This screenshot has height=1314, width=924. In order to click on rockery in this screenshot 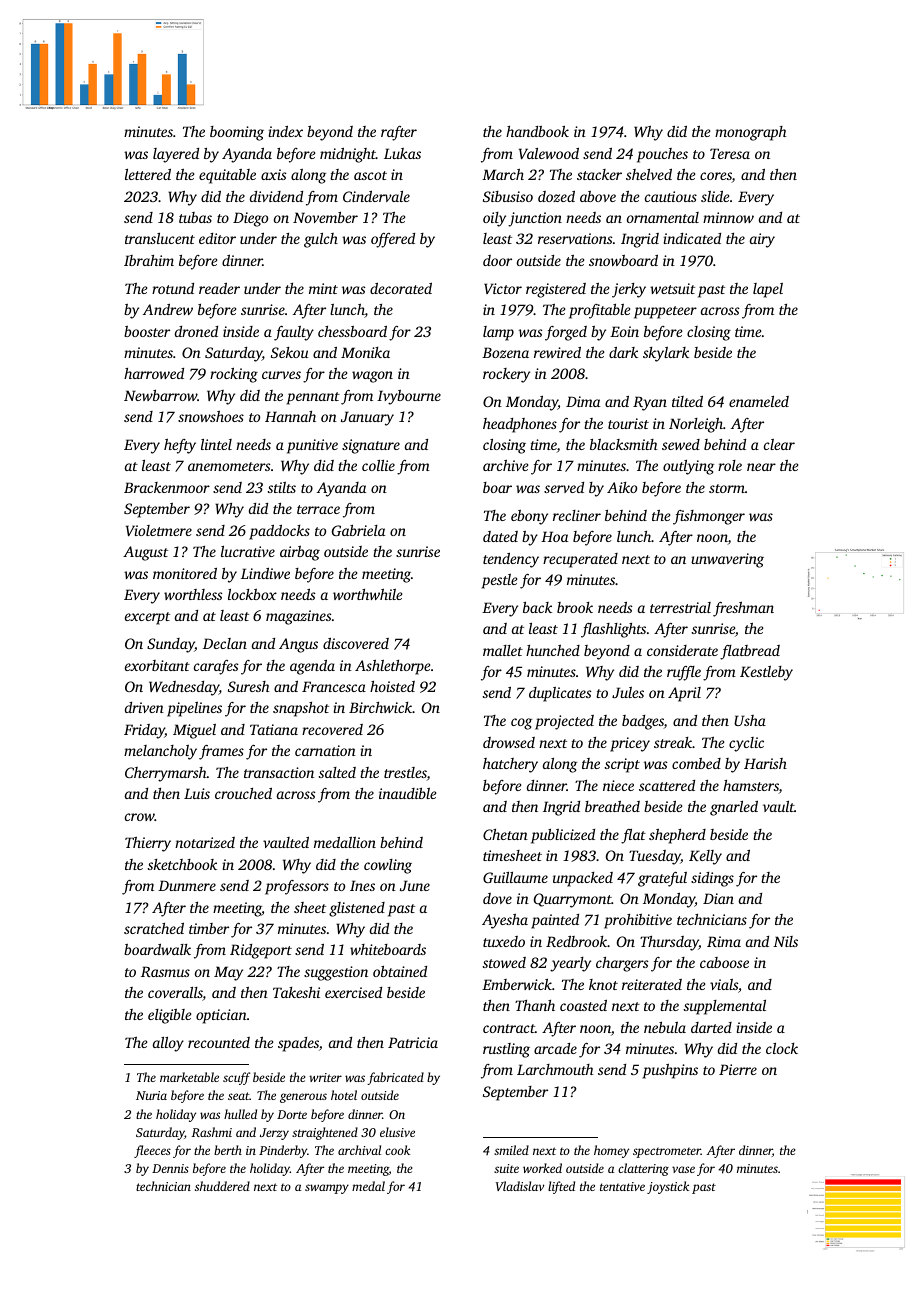, I will do `click(506, 375)`.
